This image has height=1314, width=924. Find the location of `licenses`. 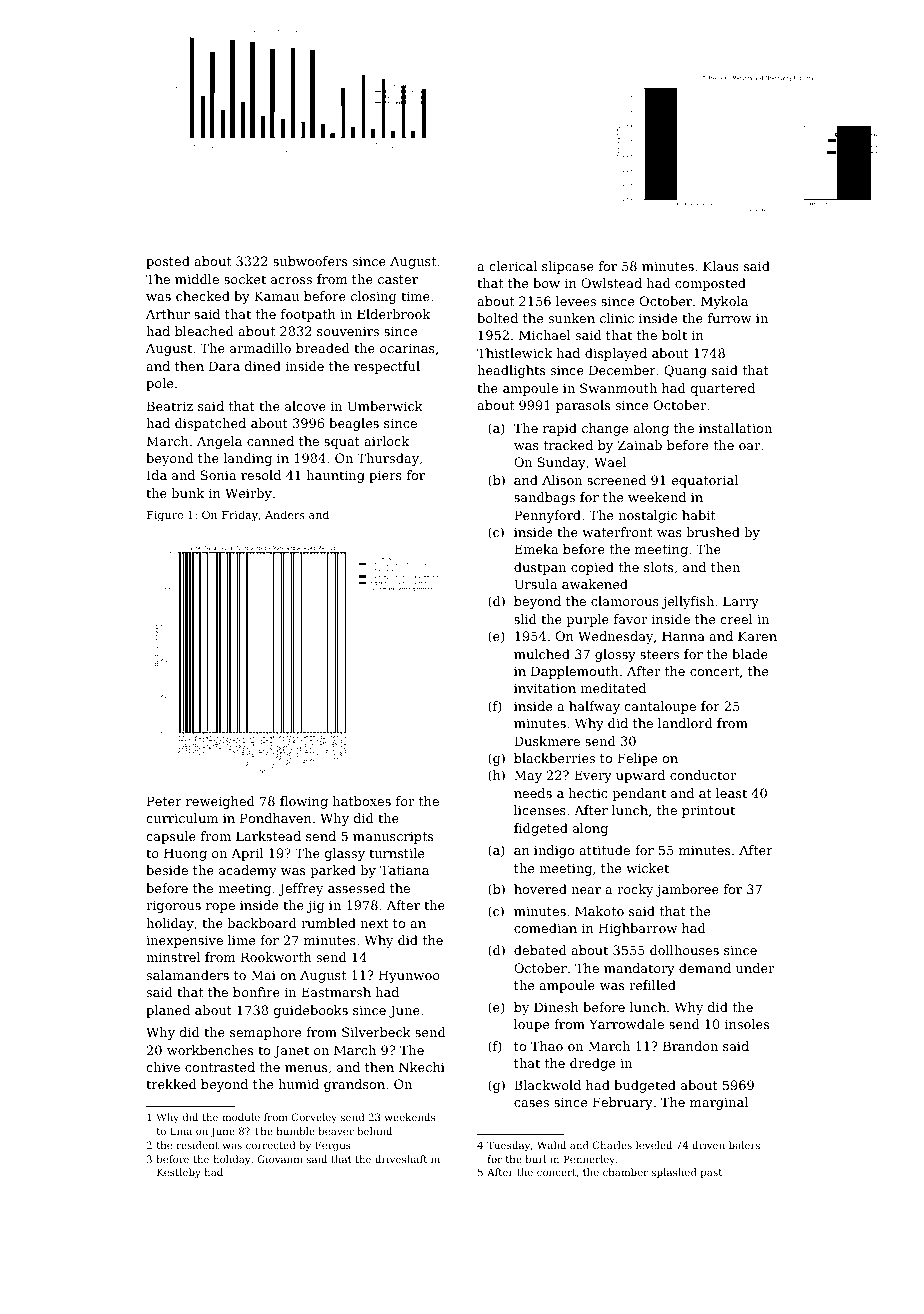

licenses is located at coordinates (540, 810).
